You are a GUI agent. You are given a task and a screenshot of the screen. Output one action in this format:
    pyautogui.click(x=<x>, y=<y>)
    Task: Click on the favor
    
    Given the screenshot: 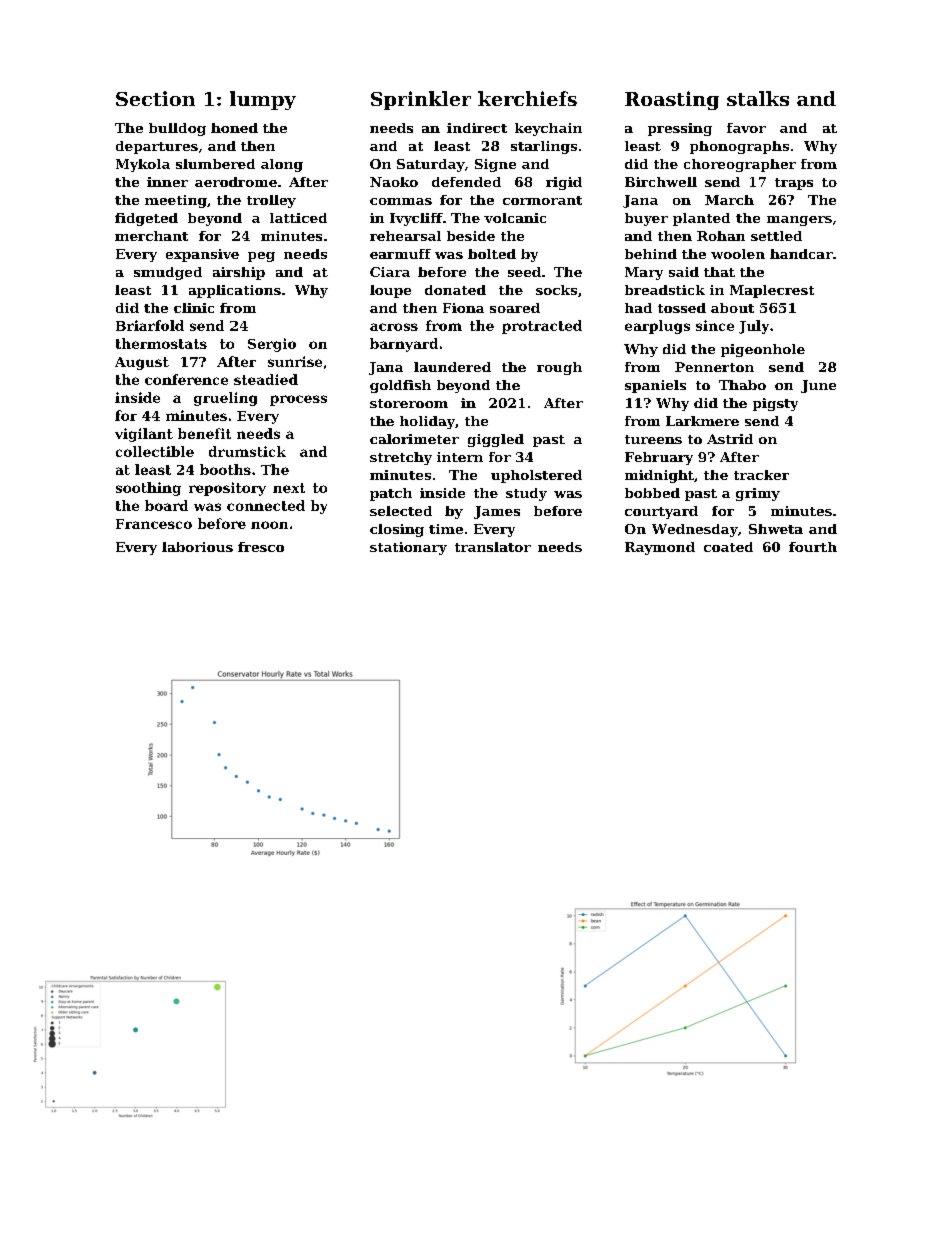 What is the action you would take?
    pyautogui.click(x=746, y=128)
